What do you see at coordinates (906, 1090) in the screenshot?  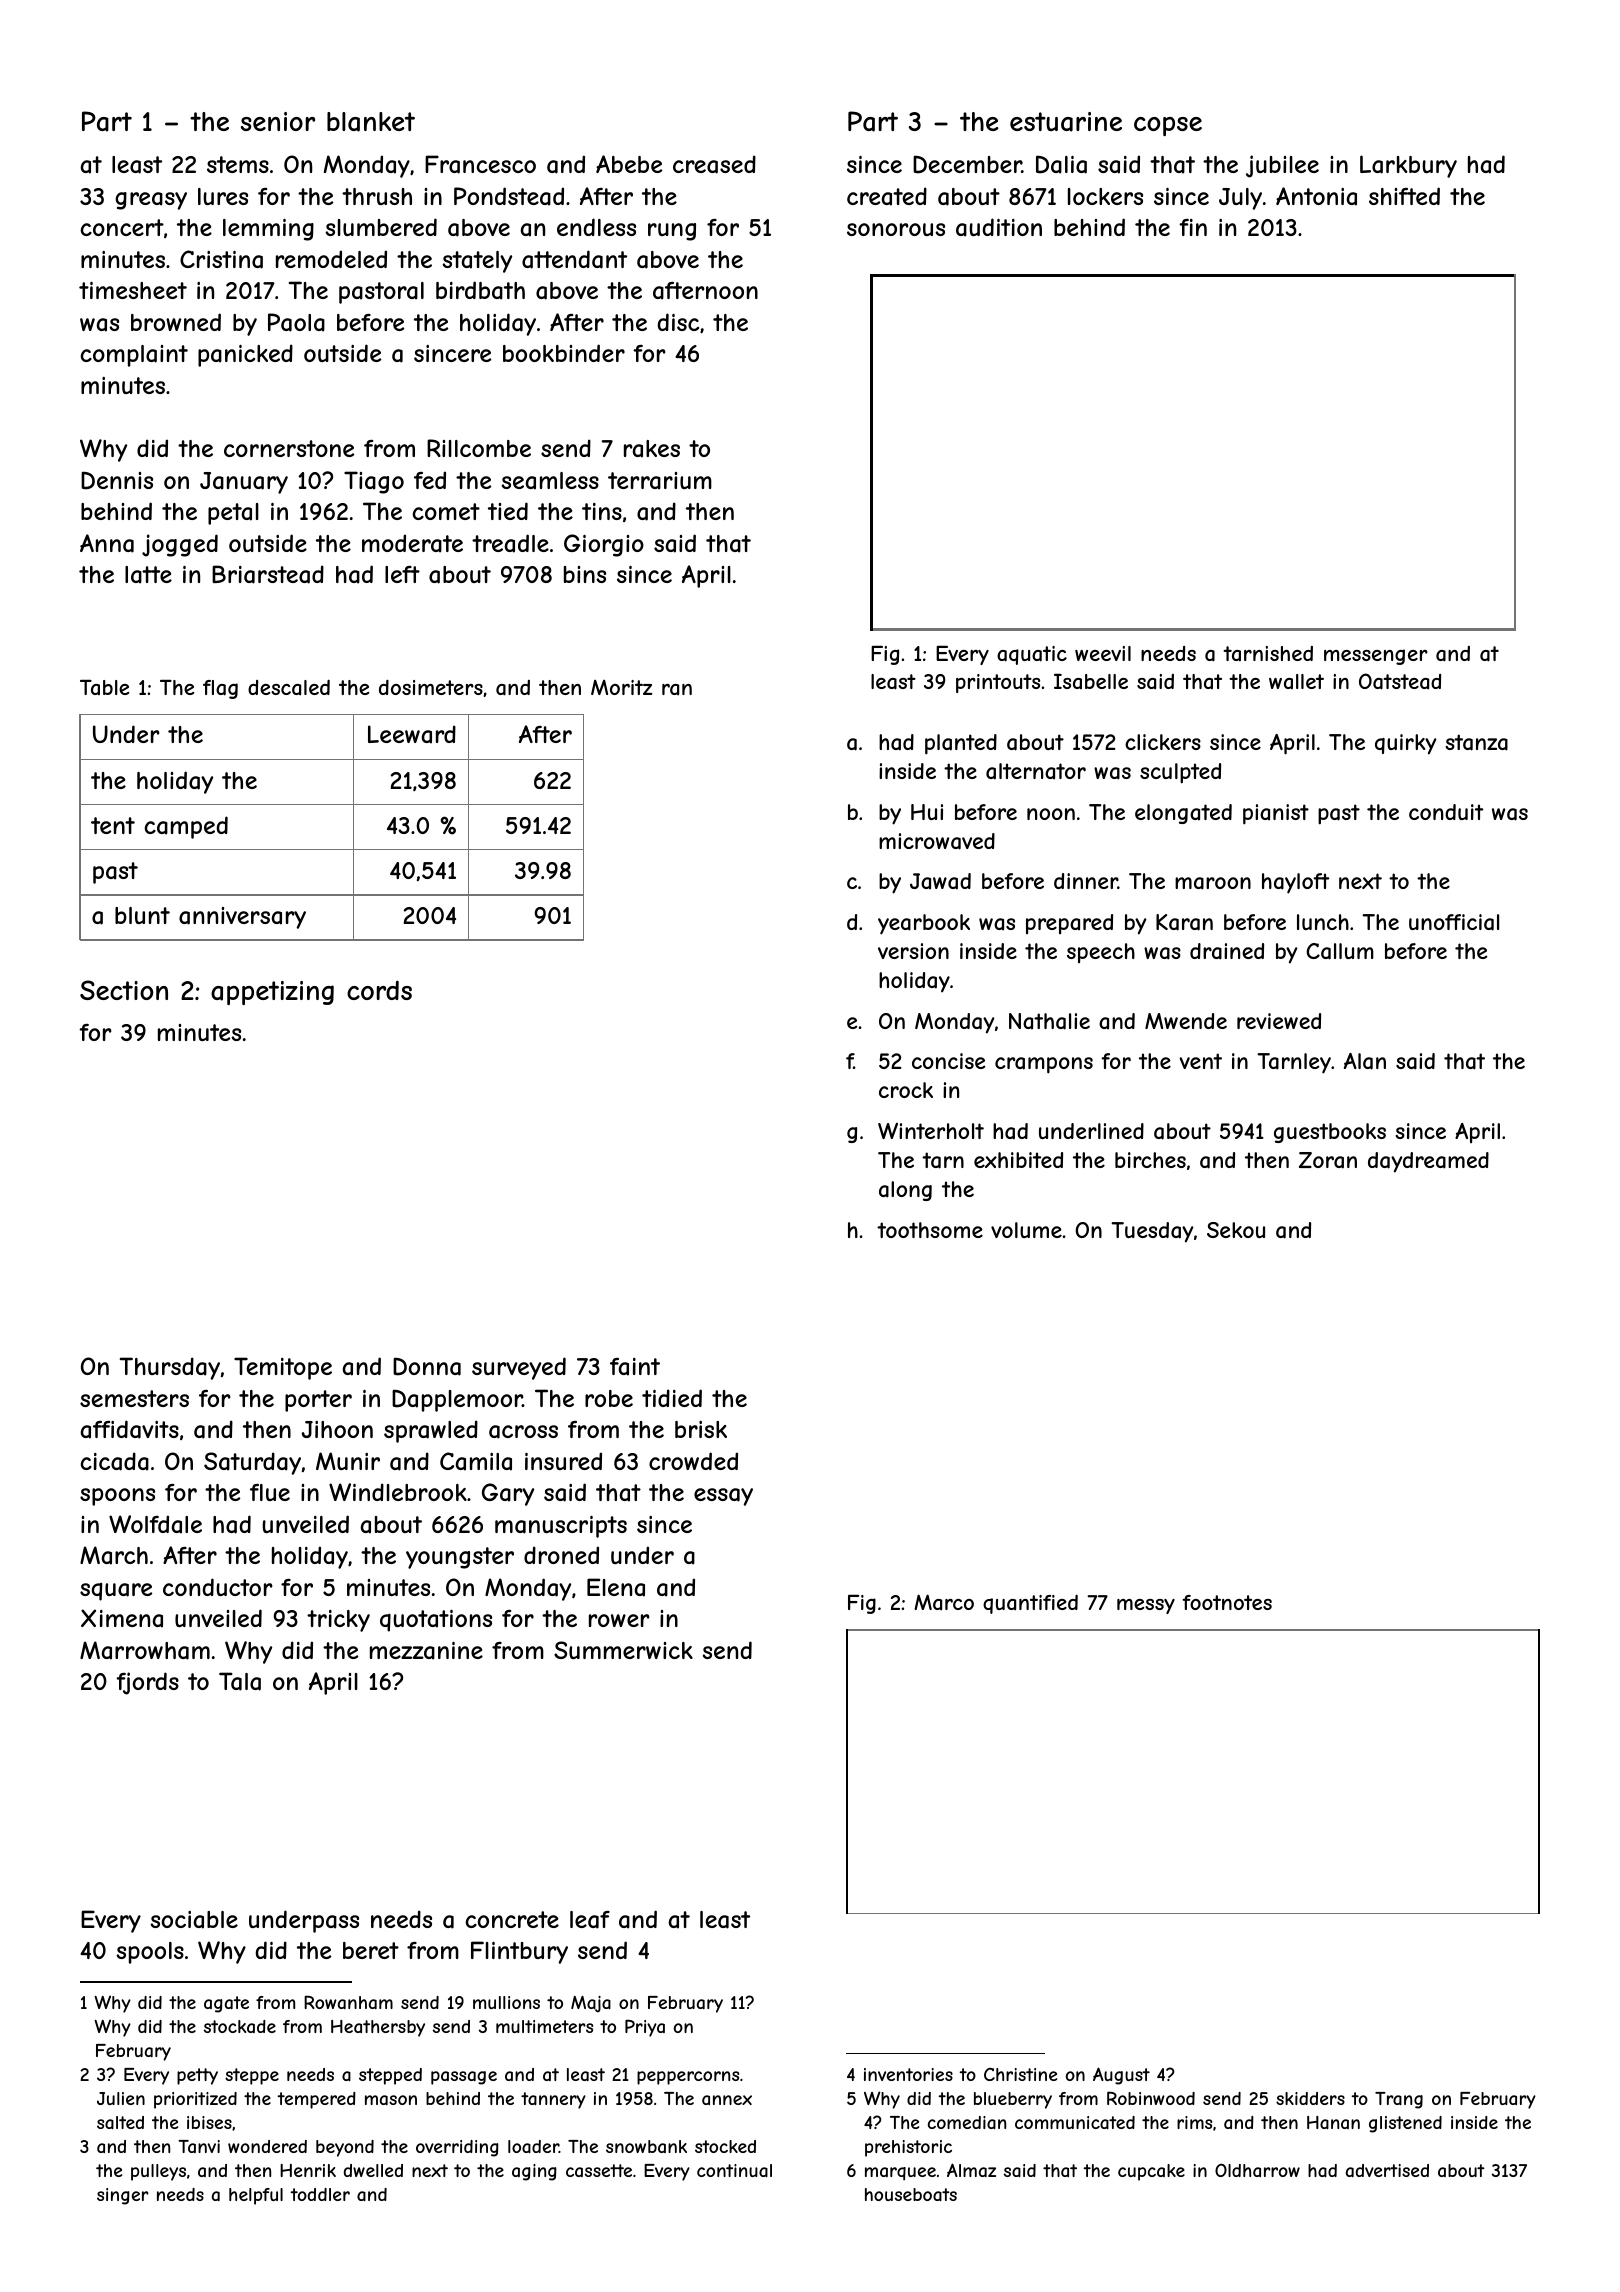 I see `crock` at bounding box center [906, 1090].
